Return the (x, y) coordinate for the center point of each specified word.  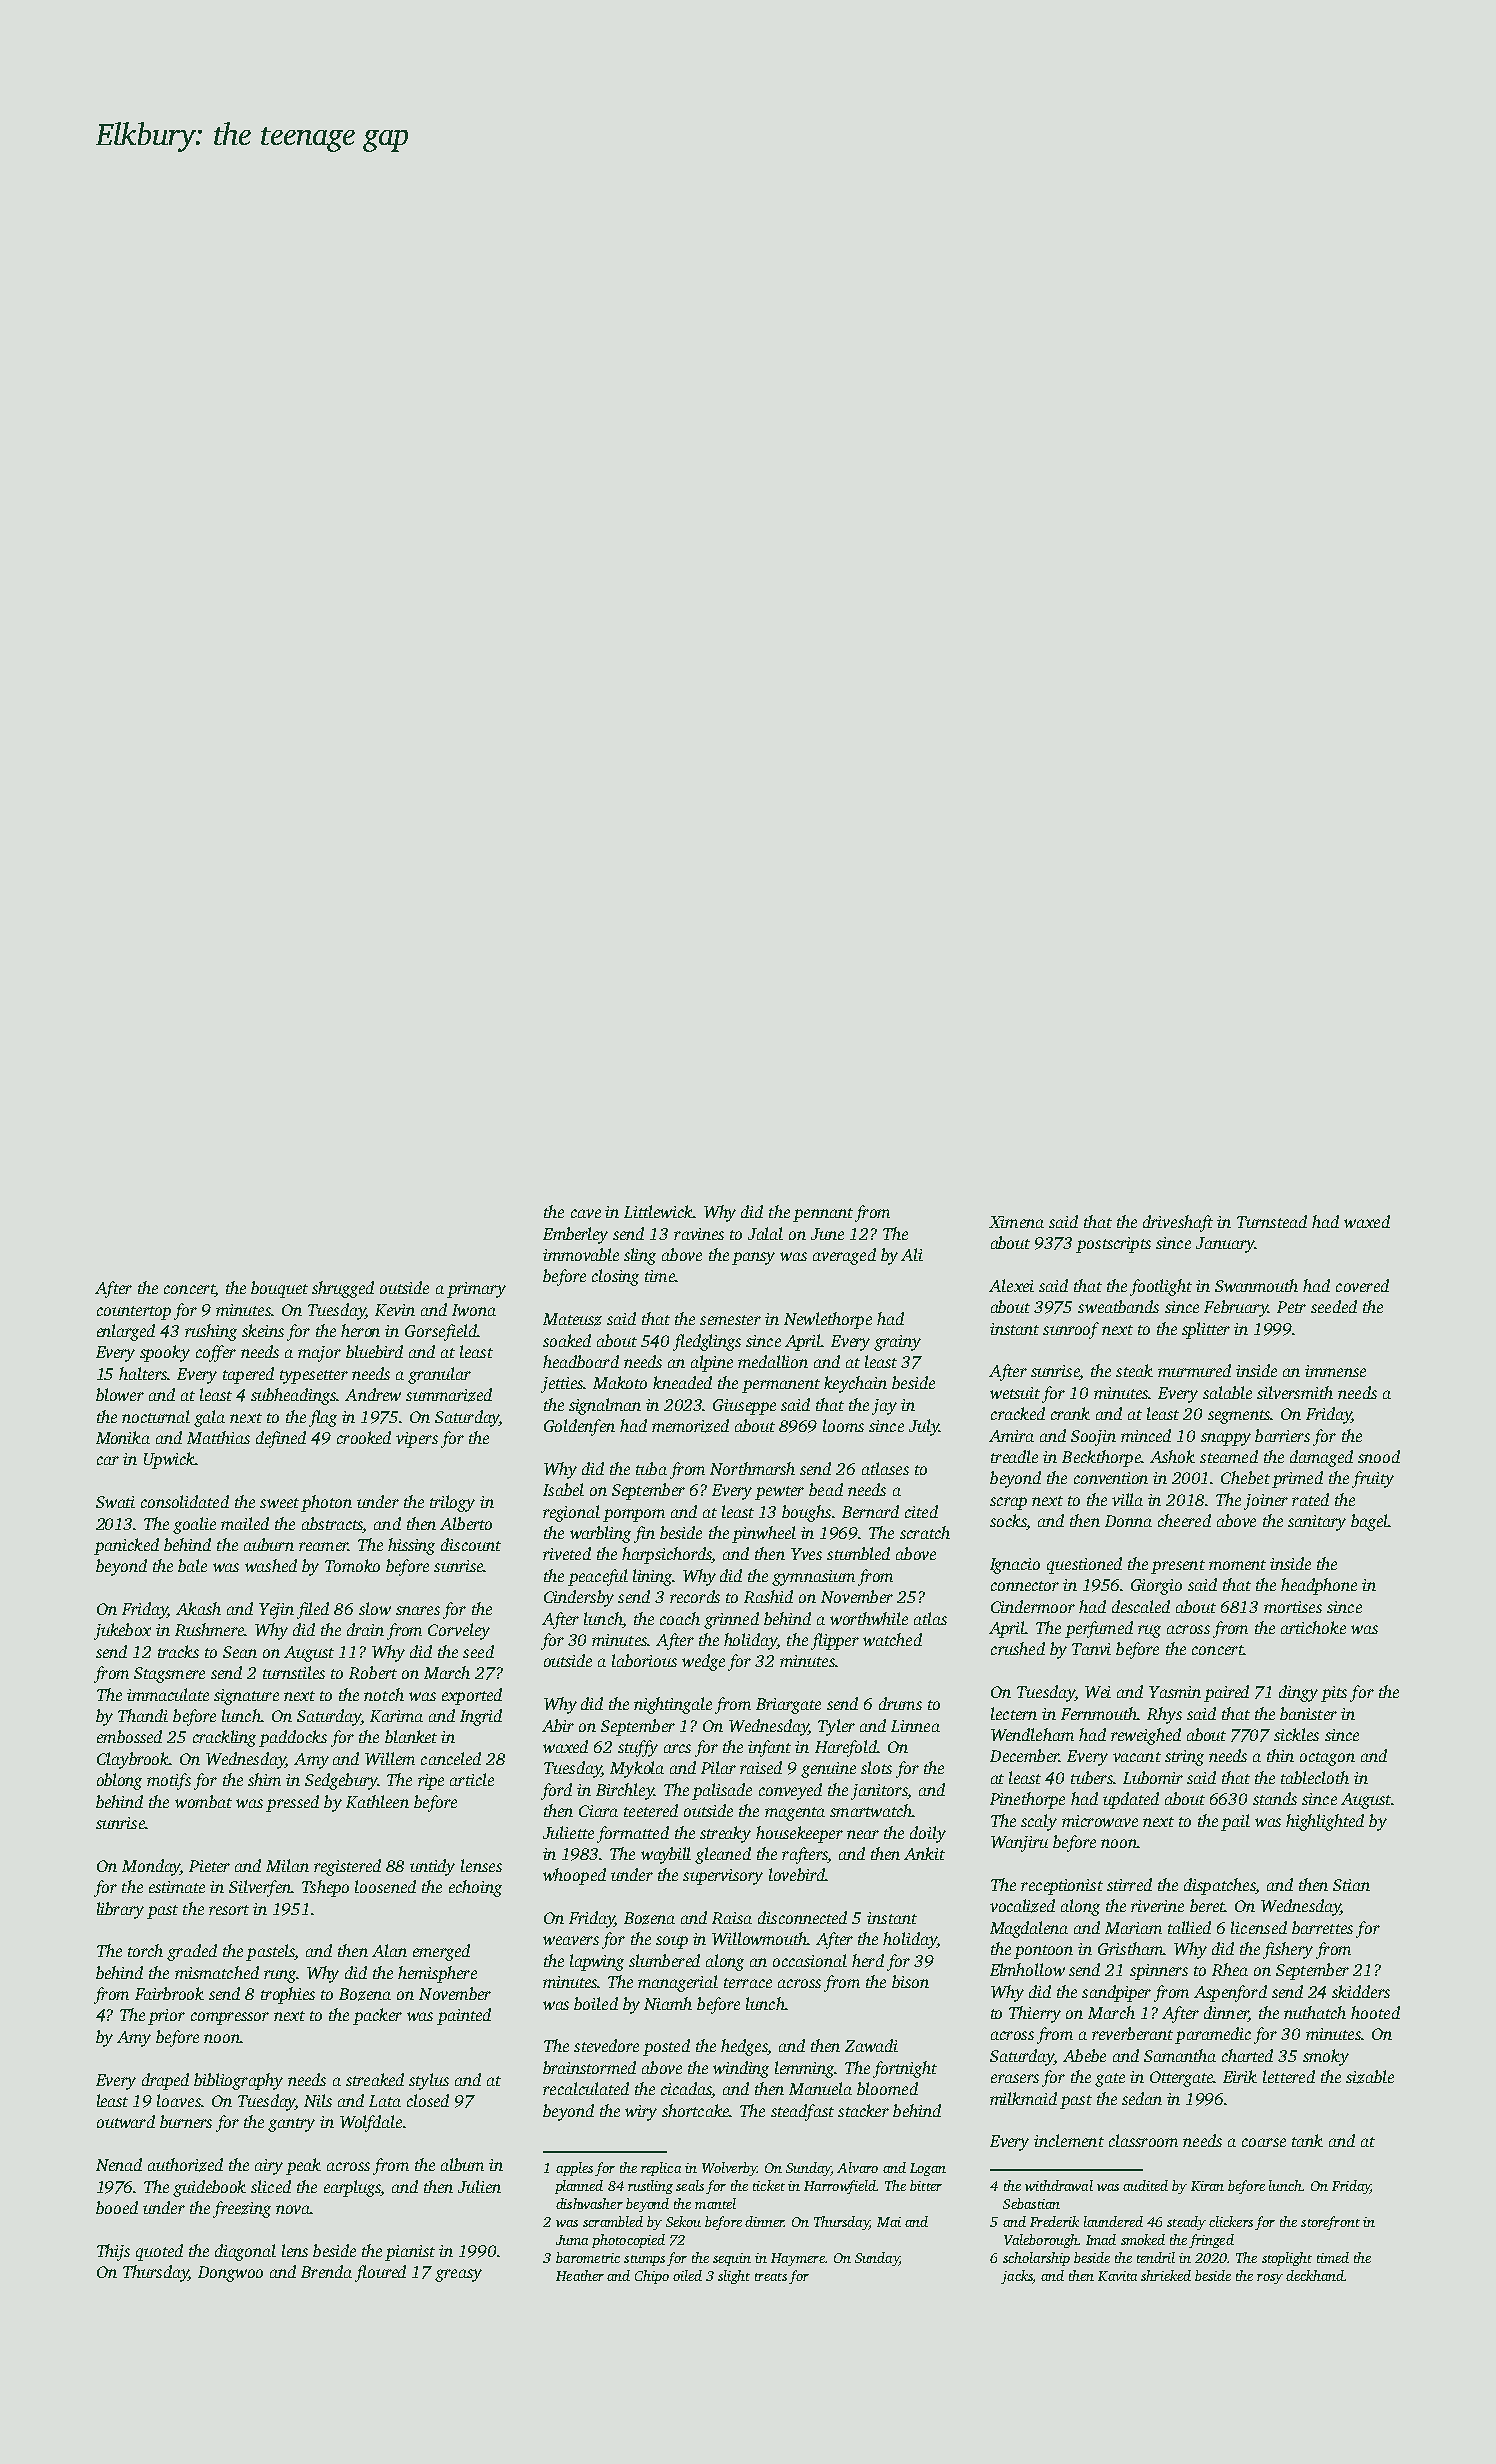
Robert (373, 1672)
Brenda (326, 2271)
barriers (1282, 1435)
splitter (1206, 1330)
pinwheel (764, 1534)
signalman (605, 1406)
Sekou (683, 2221)
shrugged (343, 1289)
